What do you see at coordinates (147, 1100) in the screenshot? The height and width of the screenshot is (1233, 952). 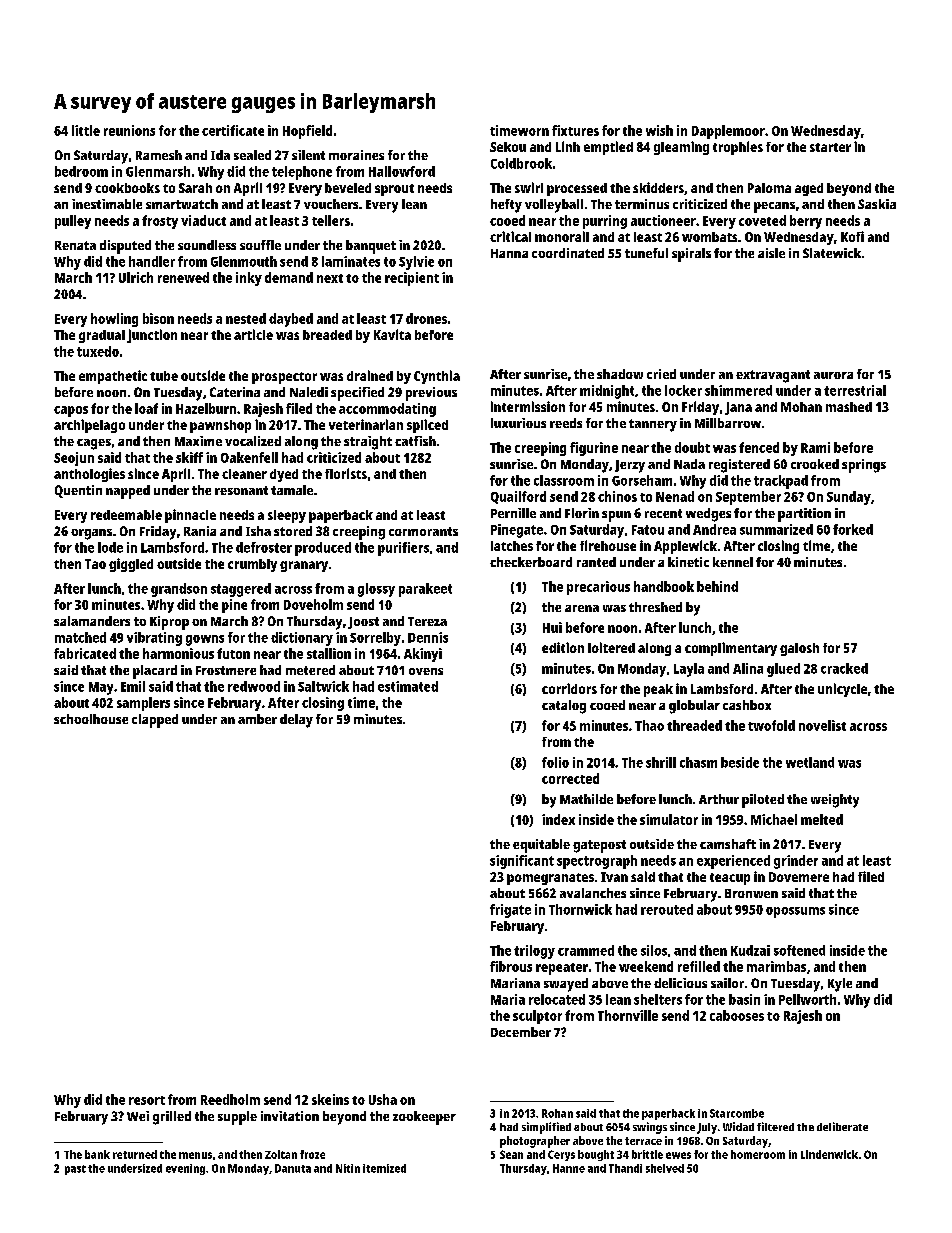 I see `resort` at bounding box center [147, 1100].
